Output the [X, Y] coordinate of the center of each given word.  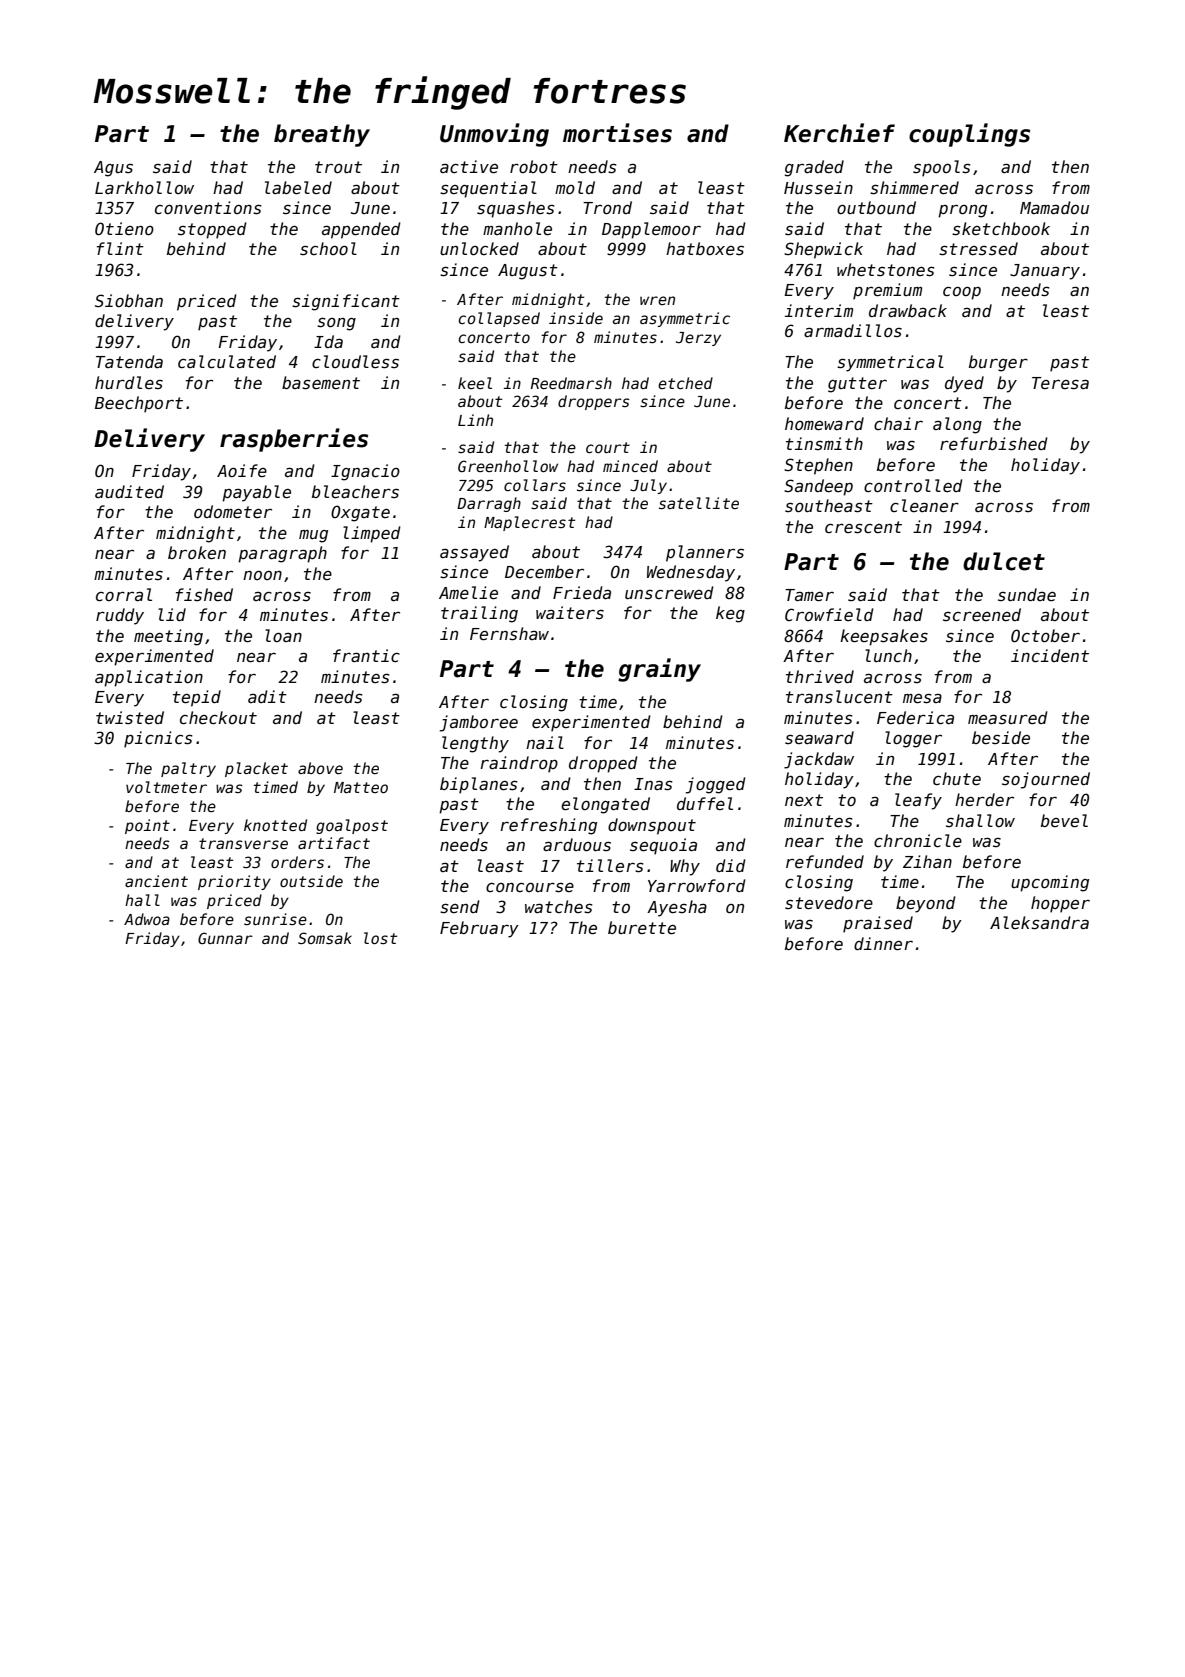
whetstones [886, 270]
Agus [113, 169]
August [528, 272]
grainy [659, 670]
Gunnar [225, 938]
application [149, 678]
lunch [888, 655]
